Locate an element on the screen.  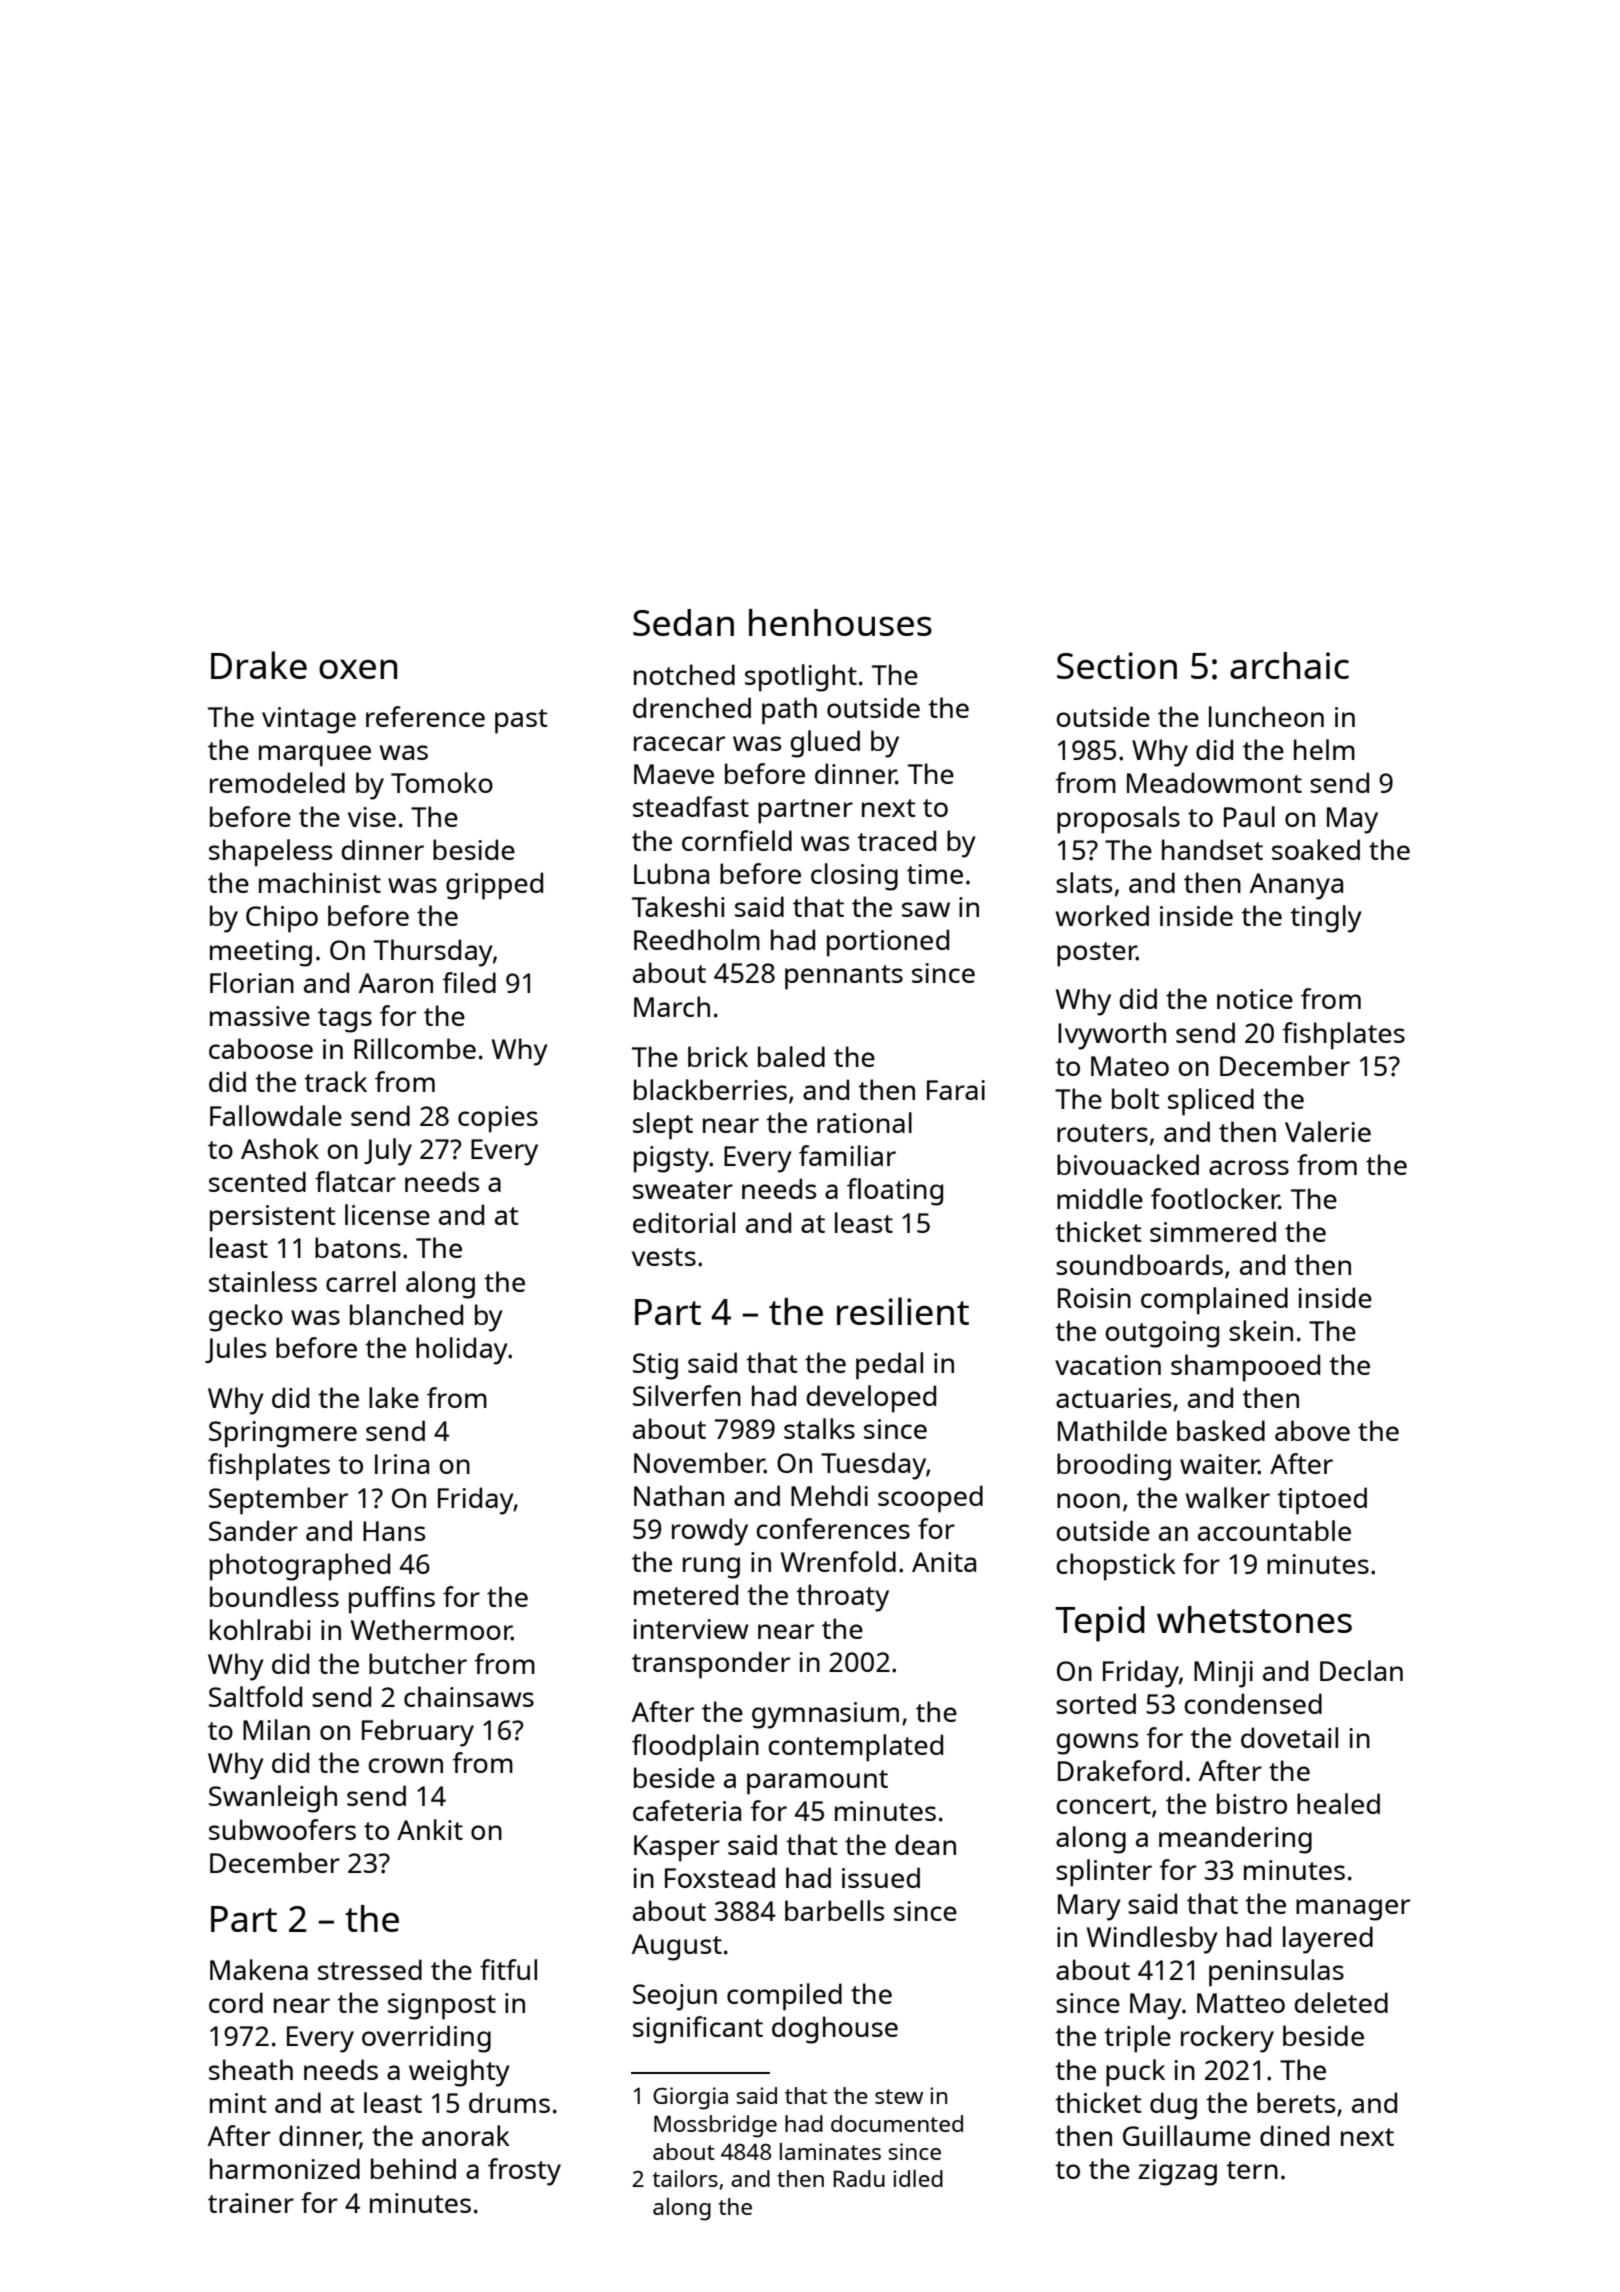
throaty is located at coordinates (842, 1598).
